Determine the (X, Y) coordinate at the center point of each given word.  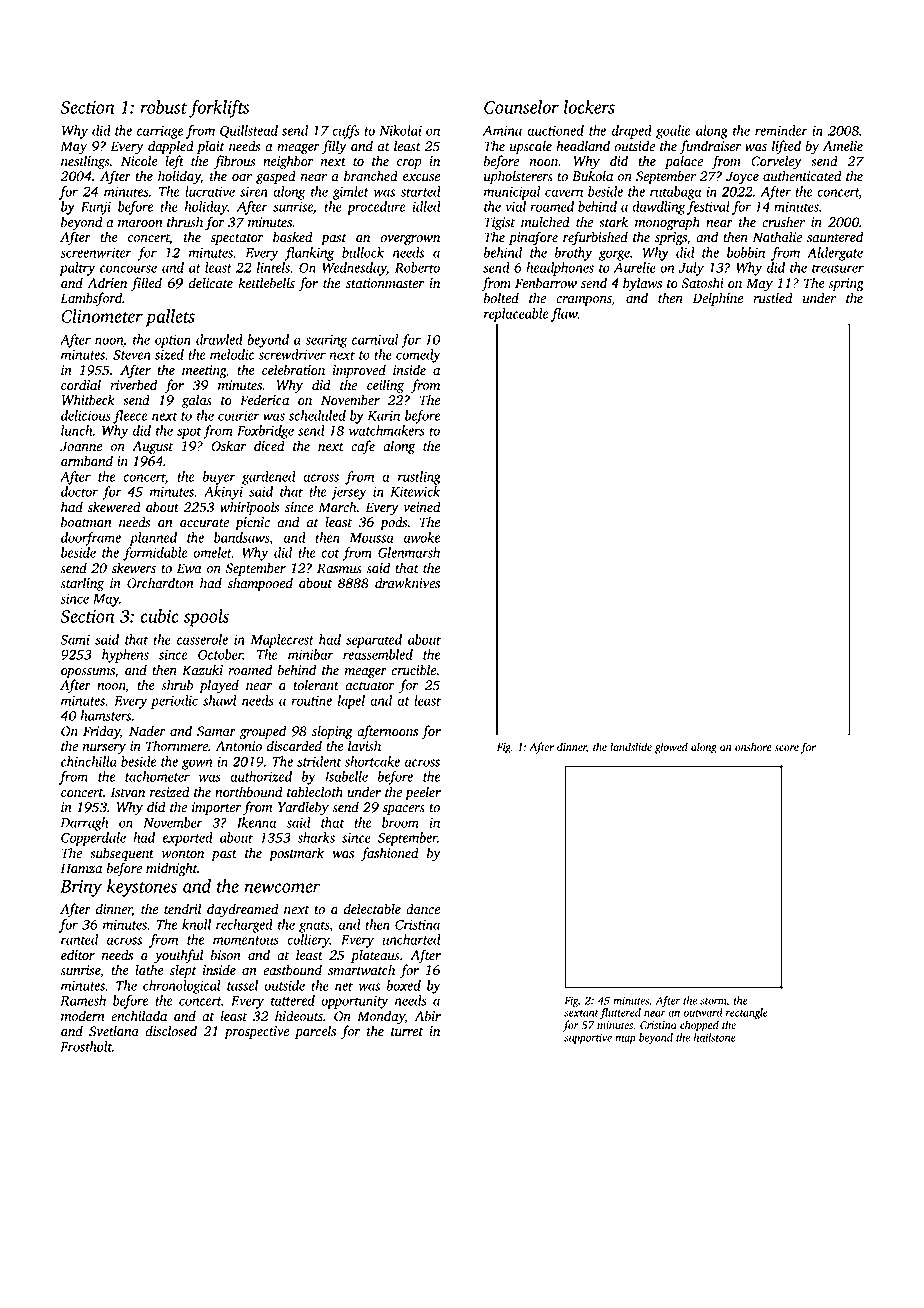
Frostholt (86, 1046)
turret (407, 1032)
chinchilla (89, 761)
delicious (86, 415)
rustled (773, 298)
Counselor (521, 107)
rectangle (747, 1013)
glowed (671, 748)
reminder (781, 130)
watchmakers (387, 430)
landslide (631, 747)
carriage (160, 132)
